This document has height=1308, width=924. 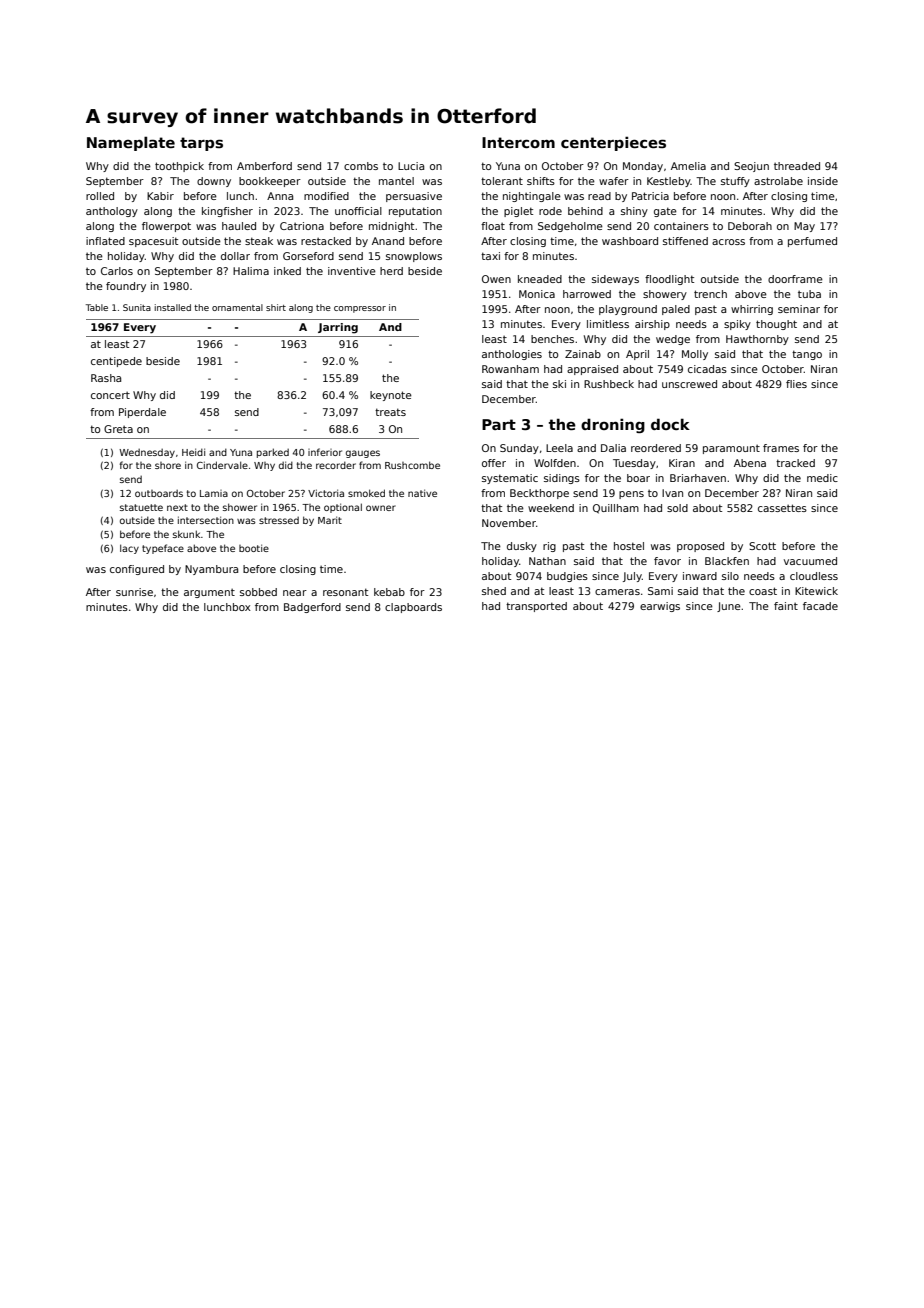 What do you see at coordinates (807, 355) in the document?
I see `tango` at bounding box center [807, 355].
